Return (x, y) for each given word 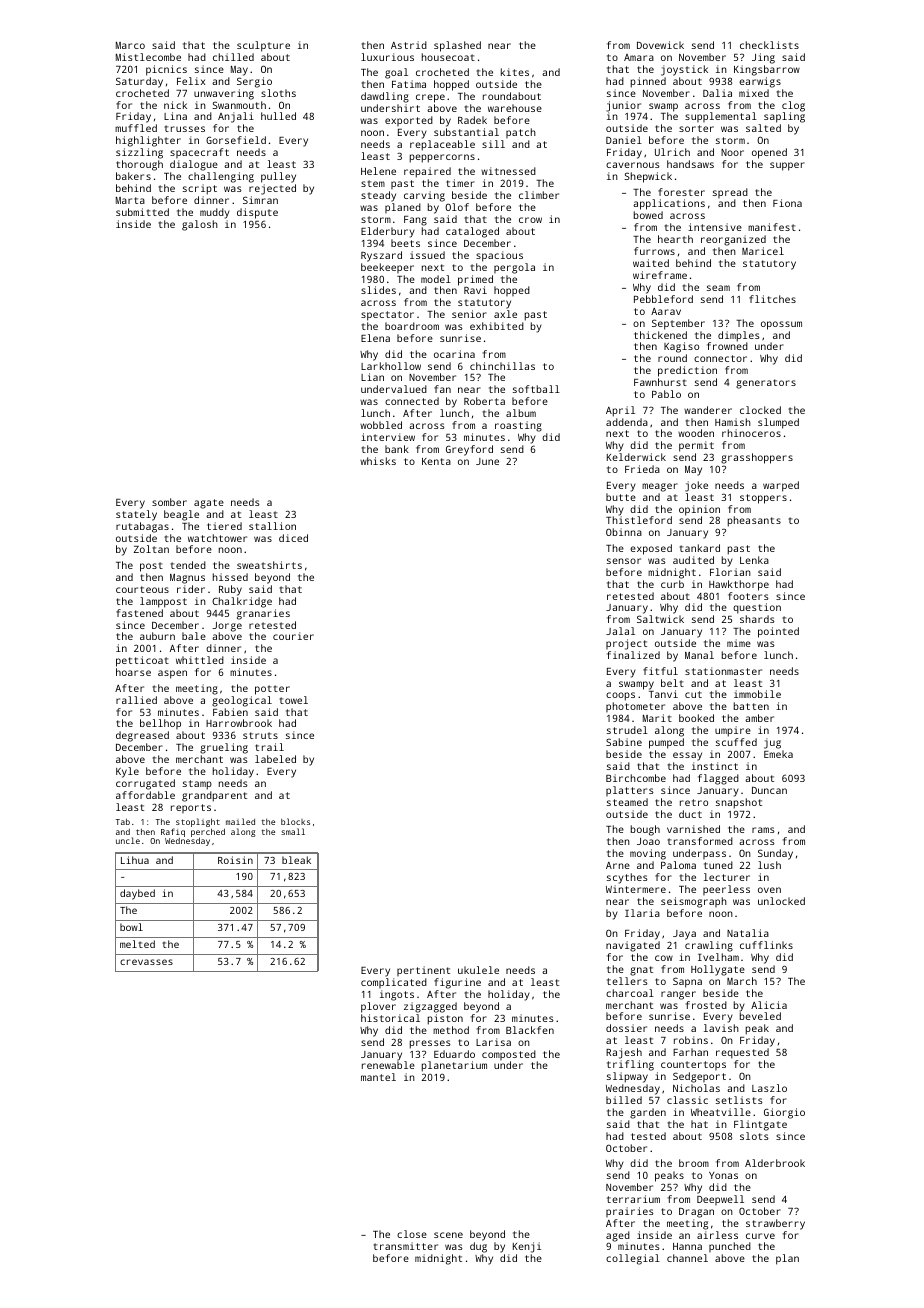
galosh (200, 225)
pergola (514, 268)
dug (478, 1247)
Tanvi (663, 694)
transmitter (406, 1246)
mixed (754, 93)
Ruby (230, 590)
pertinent (423, 971)
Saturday (139, 82)
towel (294, 700)
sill (493, 144)
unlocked (781, 901)
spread (730, 193)
